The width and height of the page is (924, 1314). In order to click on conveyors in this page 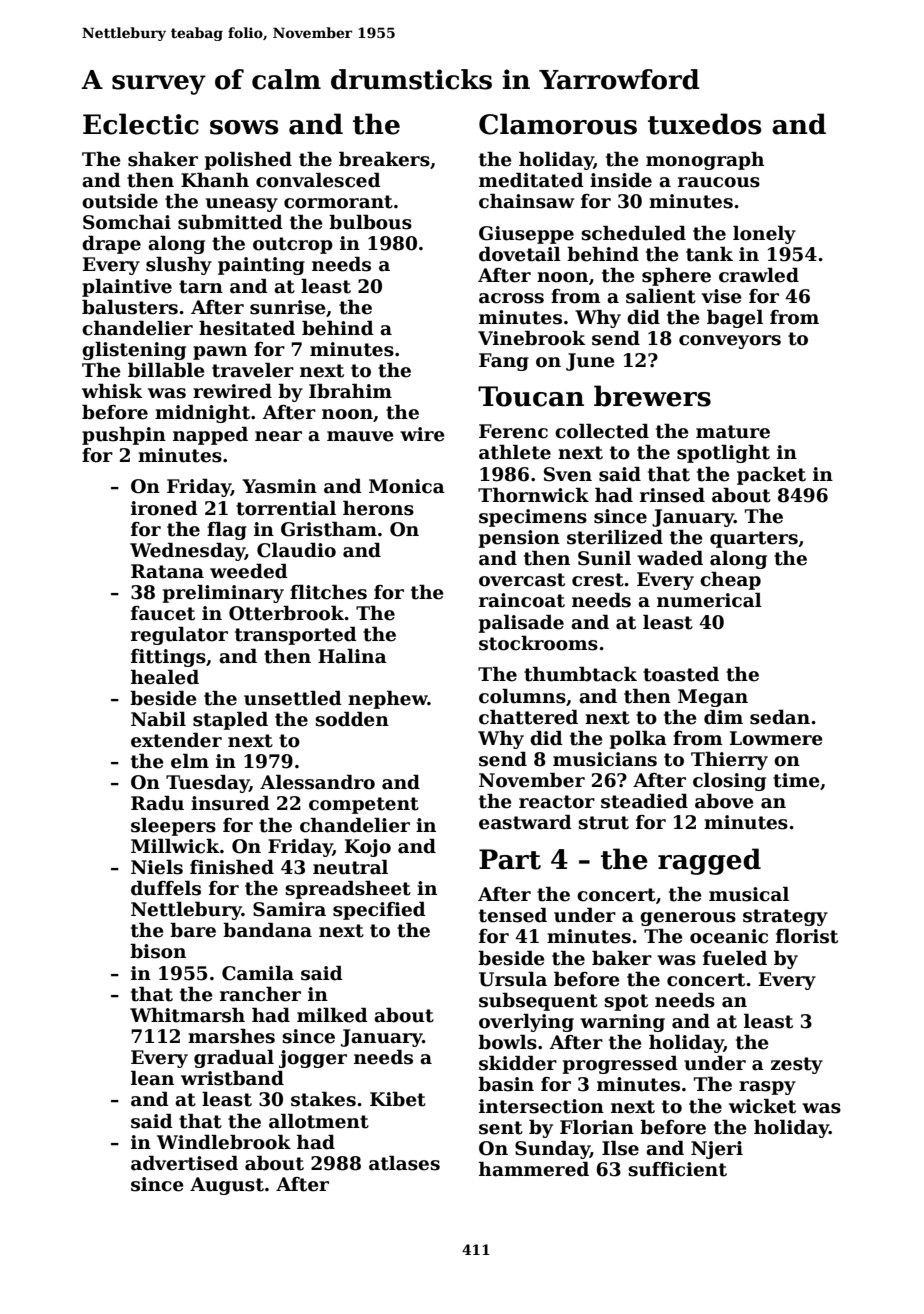, I will do `click(730, 342)`.
